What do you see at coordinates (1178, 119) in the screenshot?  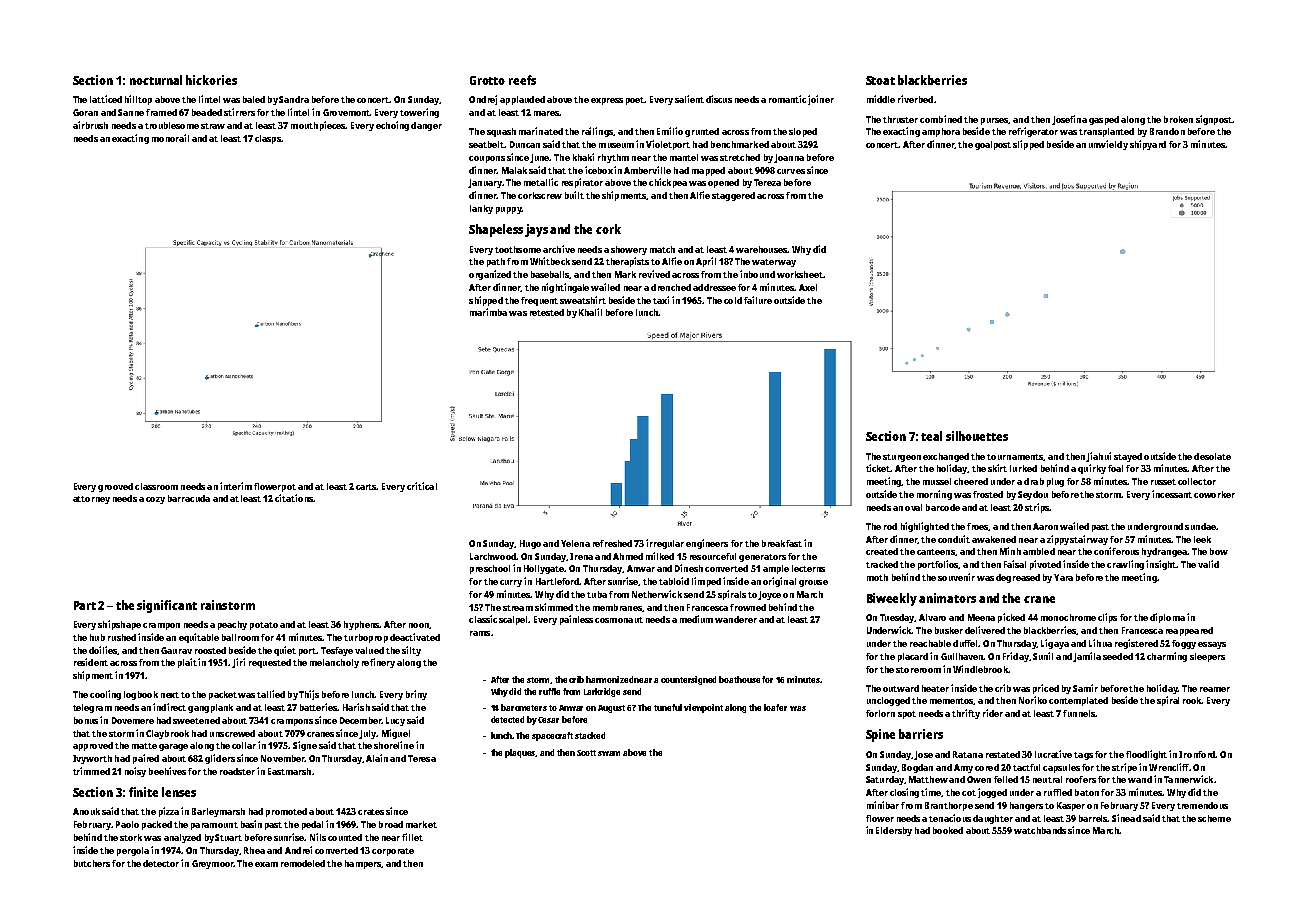 I see `broken` at bounding box center [1178, 119].
